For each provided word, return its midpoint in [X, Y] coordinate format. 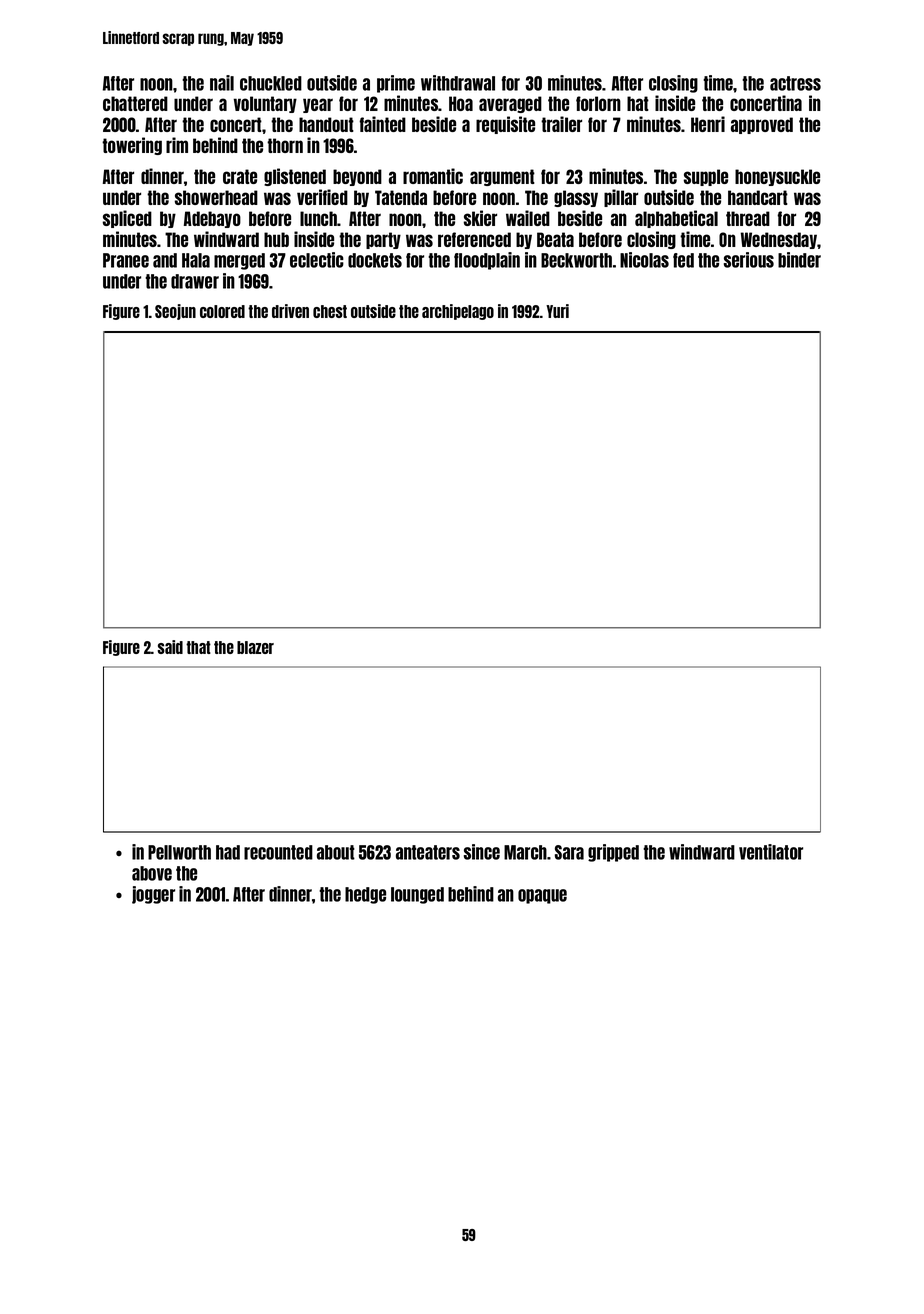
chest [330, 311]
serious [749, 260]
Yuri [557, 311]
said [170, 647]
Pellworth [179, 852]
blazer [255, 647]
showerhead [216, 197]
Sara [569, 852]
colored [222, 311]
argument [502, 177]
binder [799, 260]
